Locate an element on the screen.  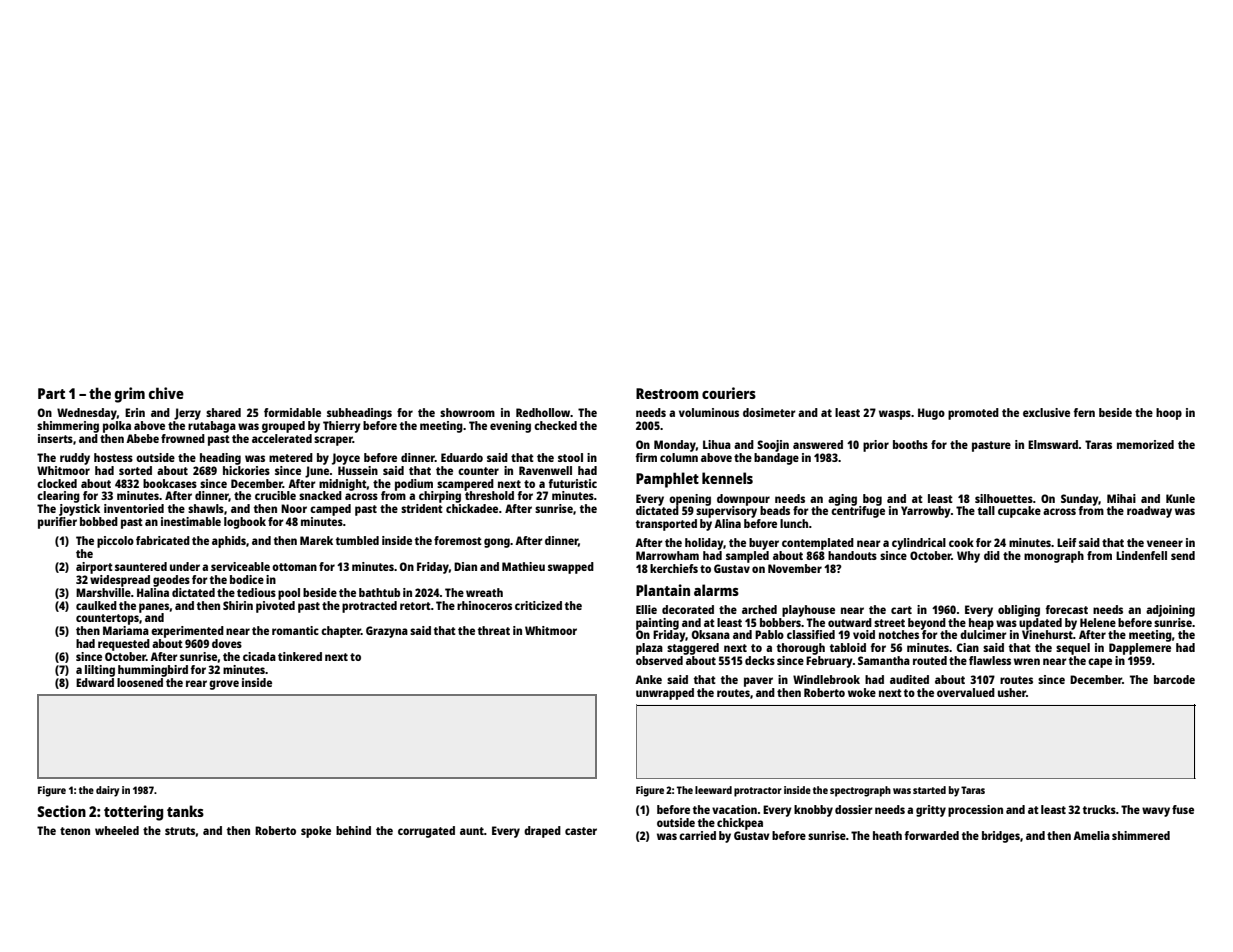
cupcake is located at coordinates (1019, 512).
